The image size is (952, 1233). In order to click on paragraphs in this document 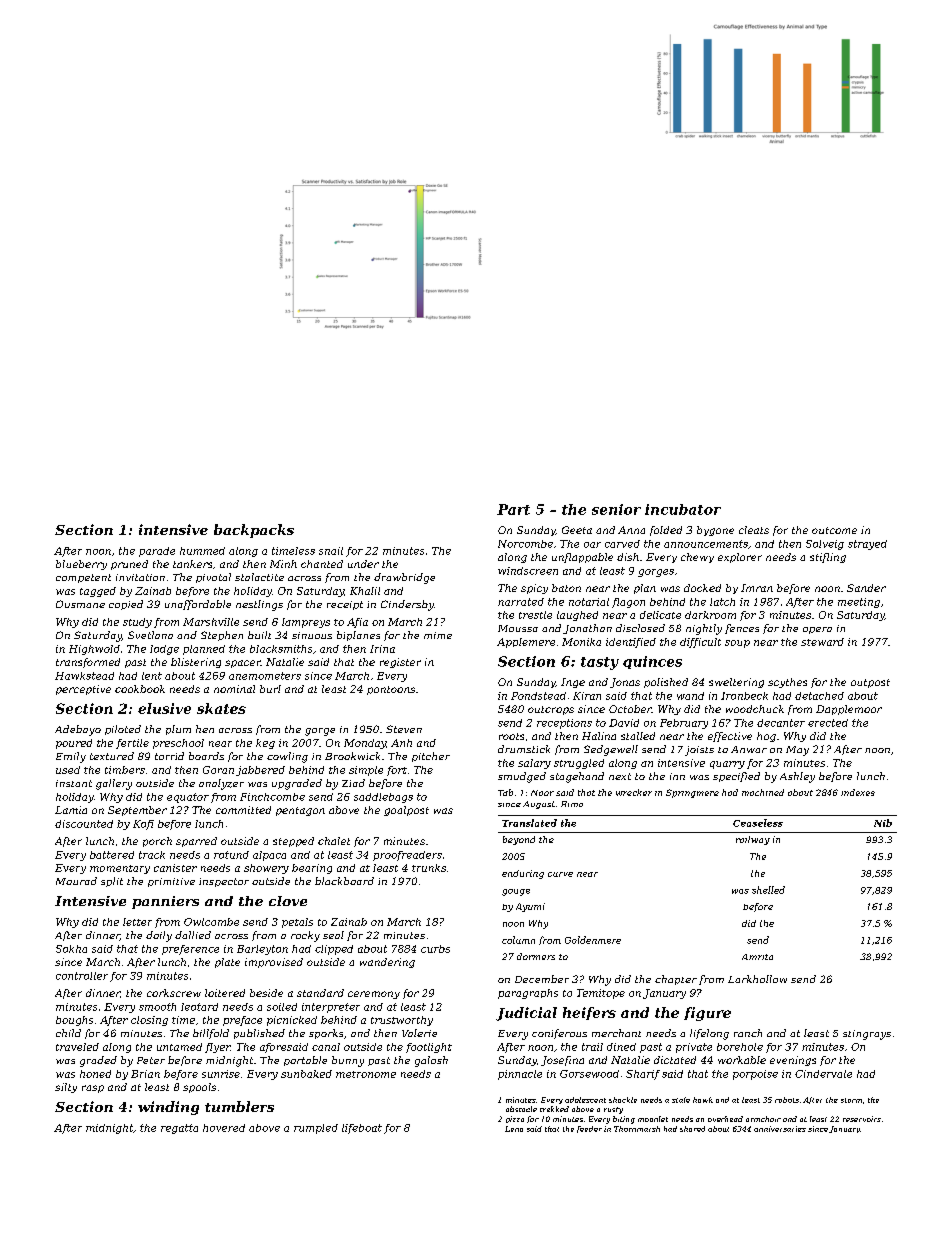, I will do `click(528, 994)`.
